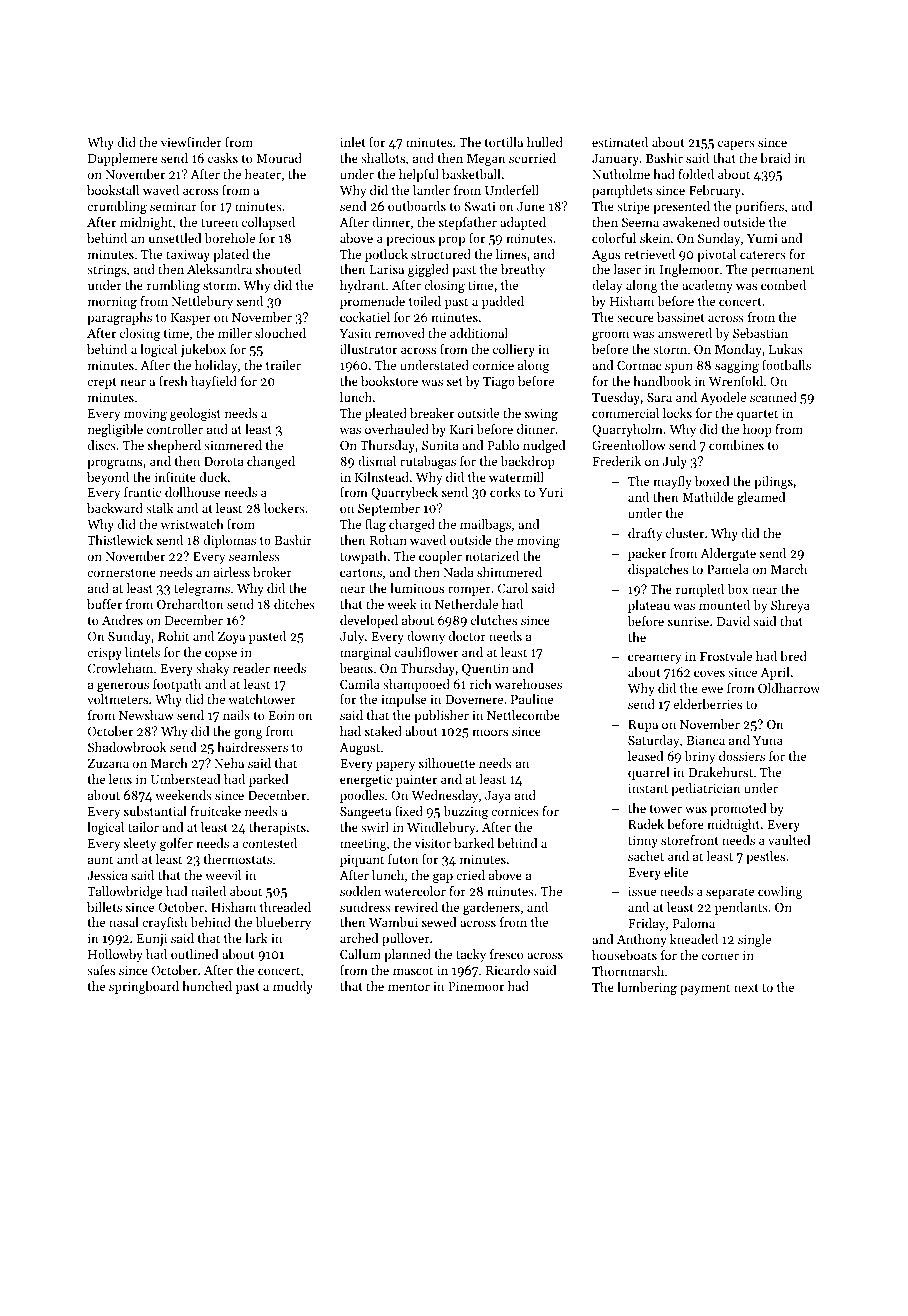 The width and height of the screenshot is (908, 1316). What do you see at coordinates (614, 238) in the screenshot?
I see `colorful` at bounding box center [614, 238].
